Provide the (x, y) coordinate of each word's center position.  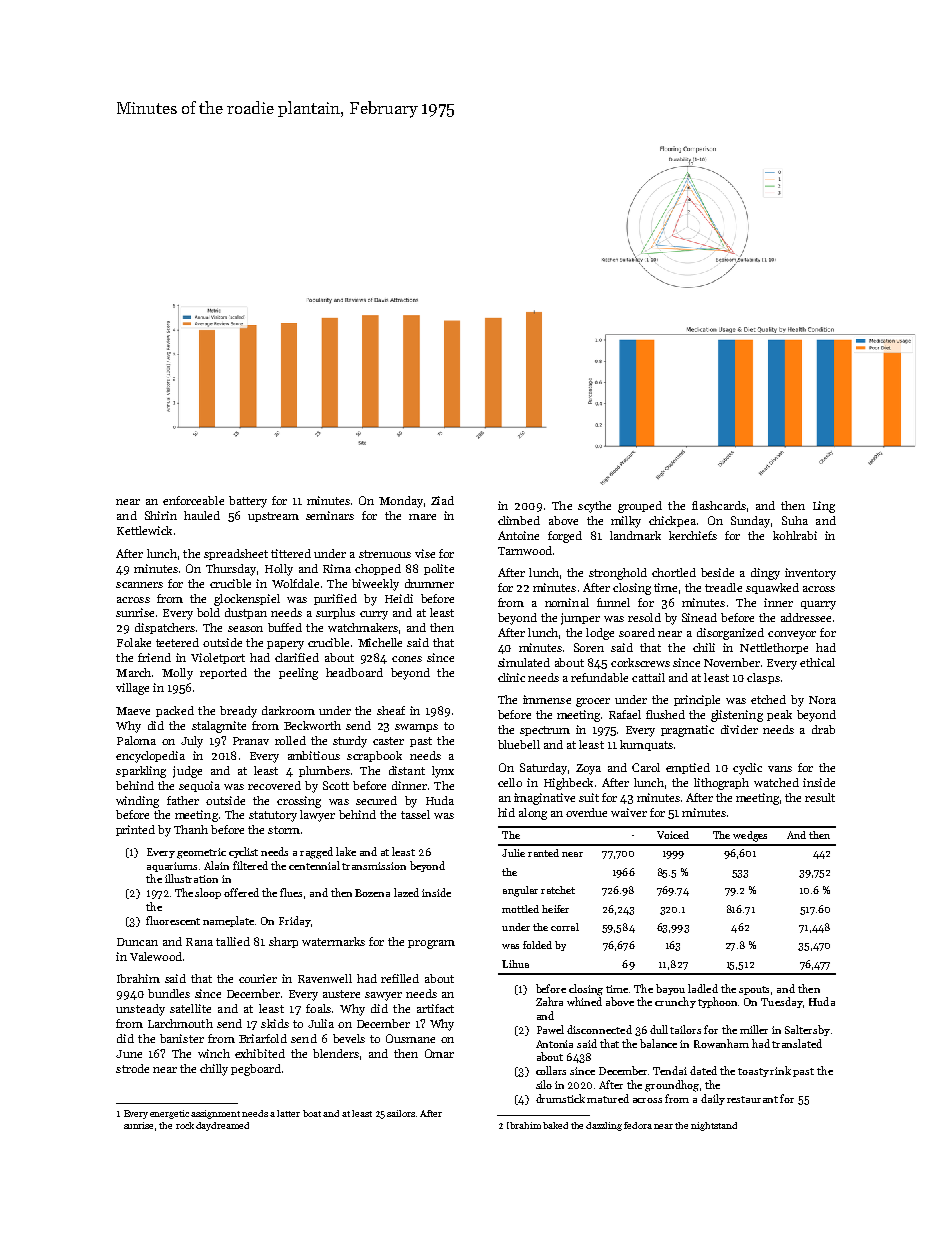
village (132, 689)
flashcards (719, 505)
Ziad (442, 500)
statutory (273, 816)
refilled (400, 978)
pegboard (256, 1070)
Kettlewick (144, 530)
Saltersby (807, 1030)
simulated (524, 662)
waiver (629, 812)
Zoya (588, 769)
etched (768, 699)
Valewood (156, 956)
